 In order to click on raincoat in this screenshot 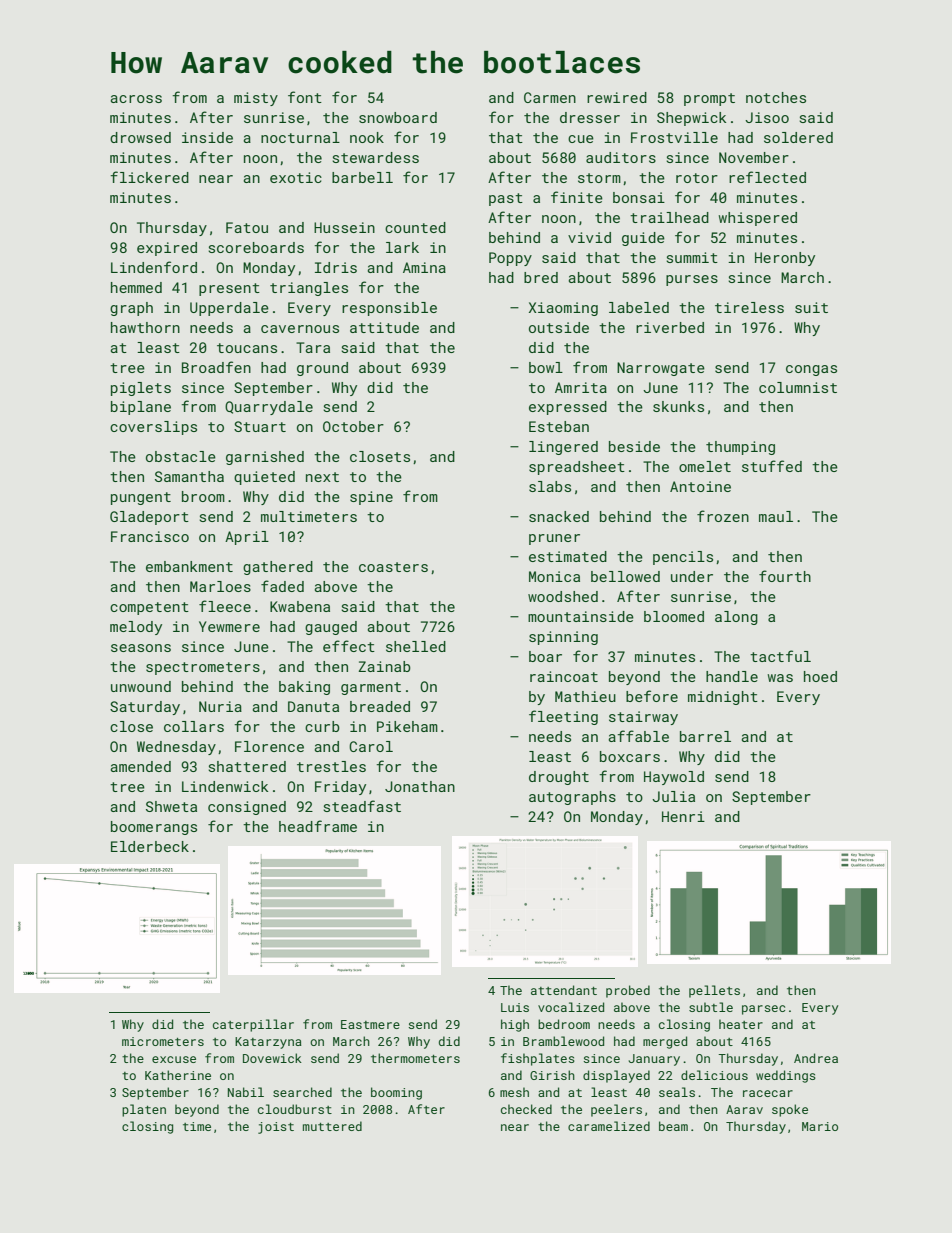, I will do `click(564, 676)`.
